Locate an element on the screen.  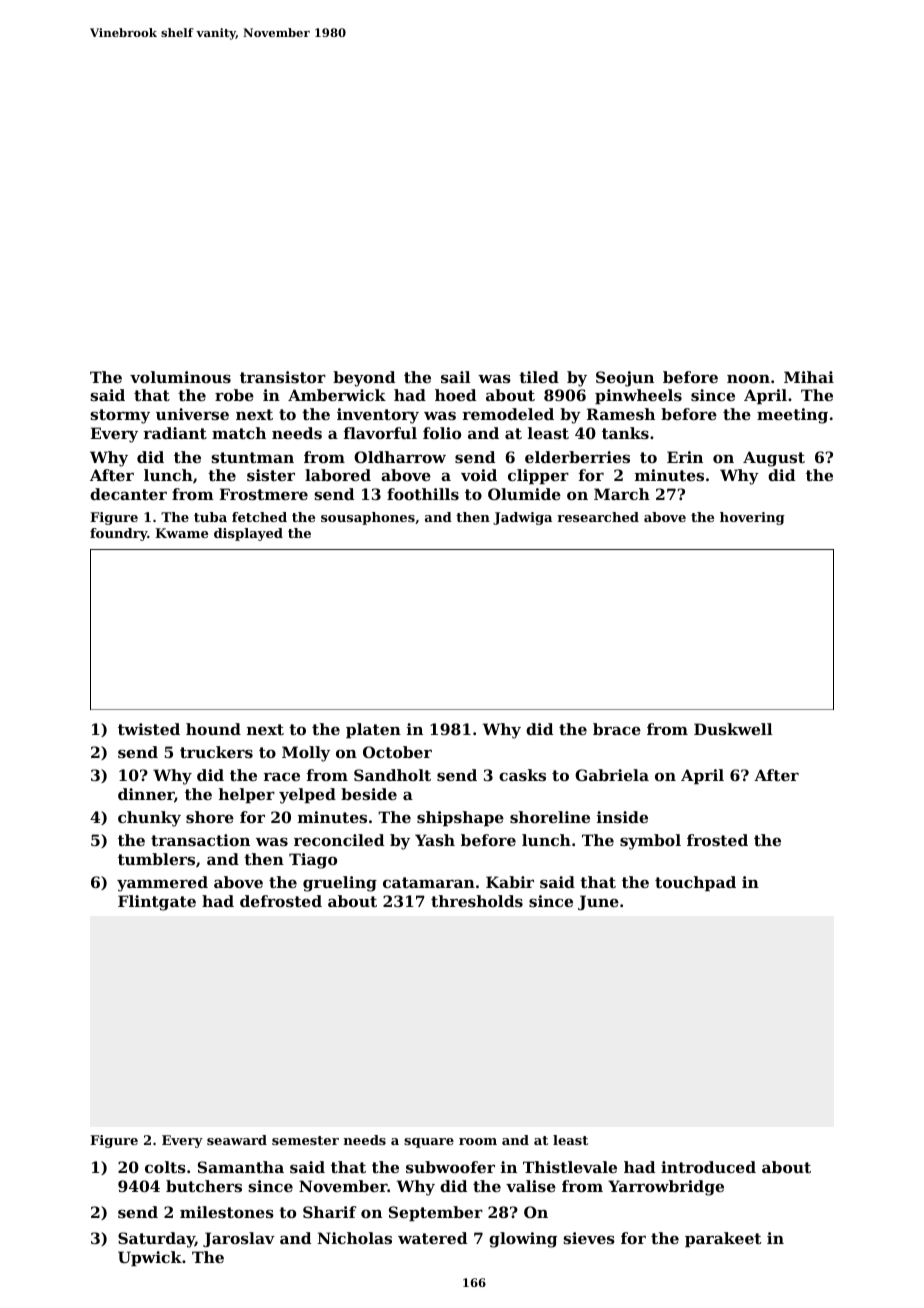
June is located at coordinates (598, 902).
